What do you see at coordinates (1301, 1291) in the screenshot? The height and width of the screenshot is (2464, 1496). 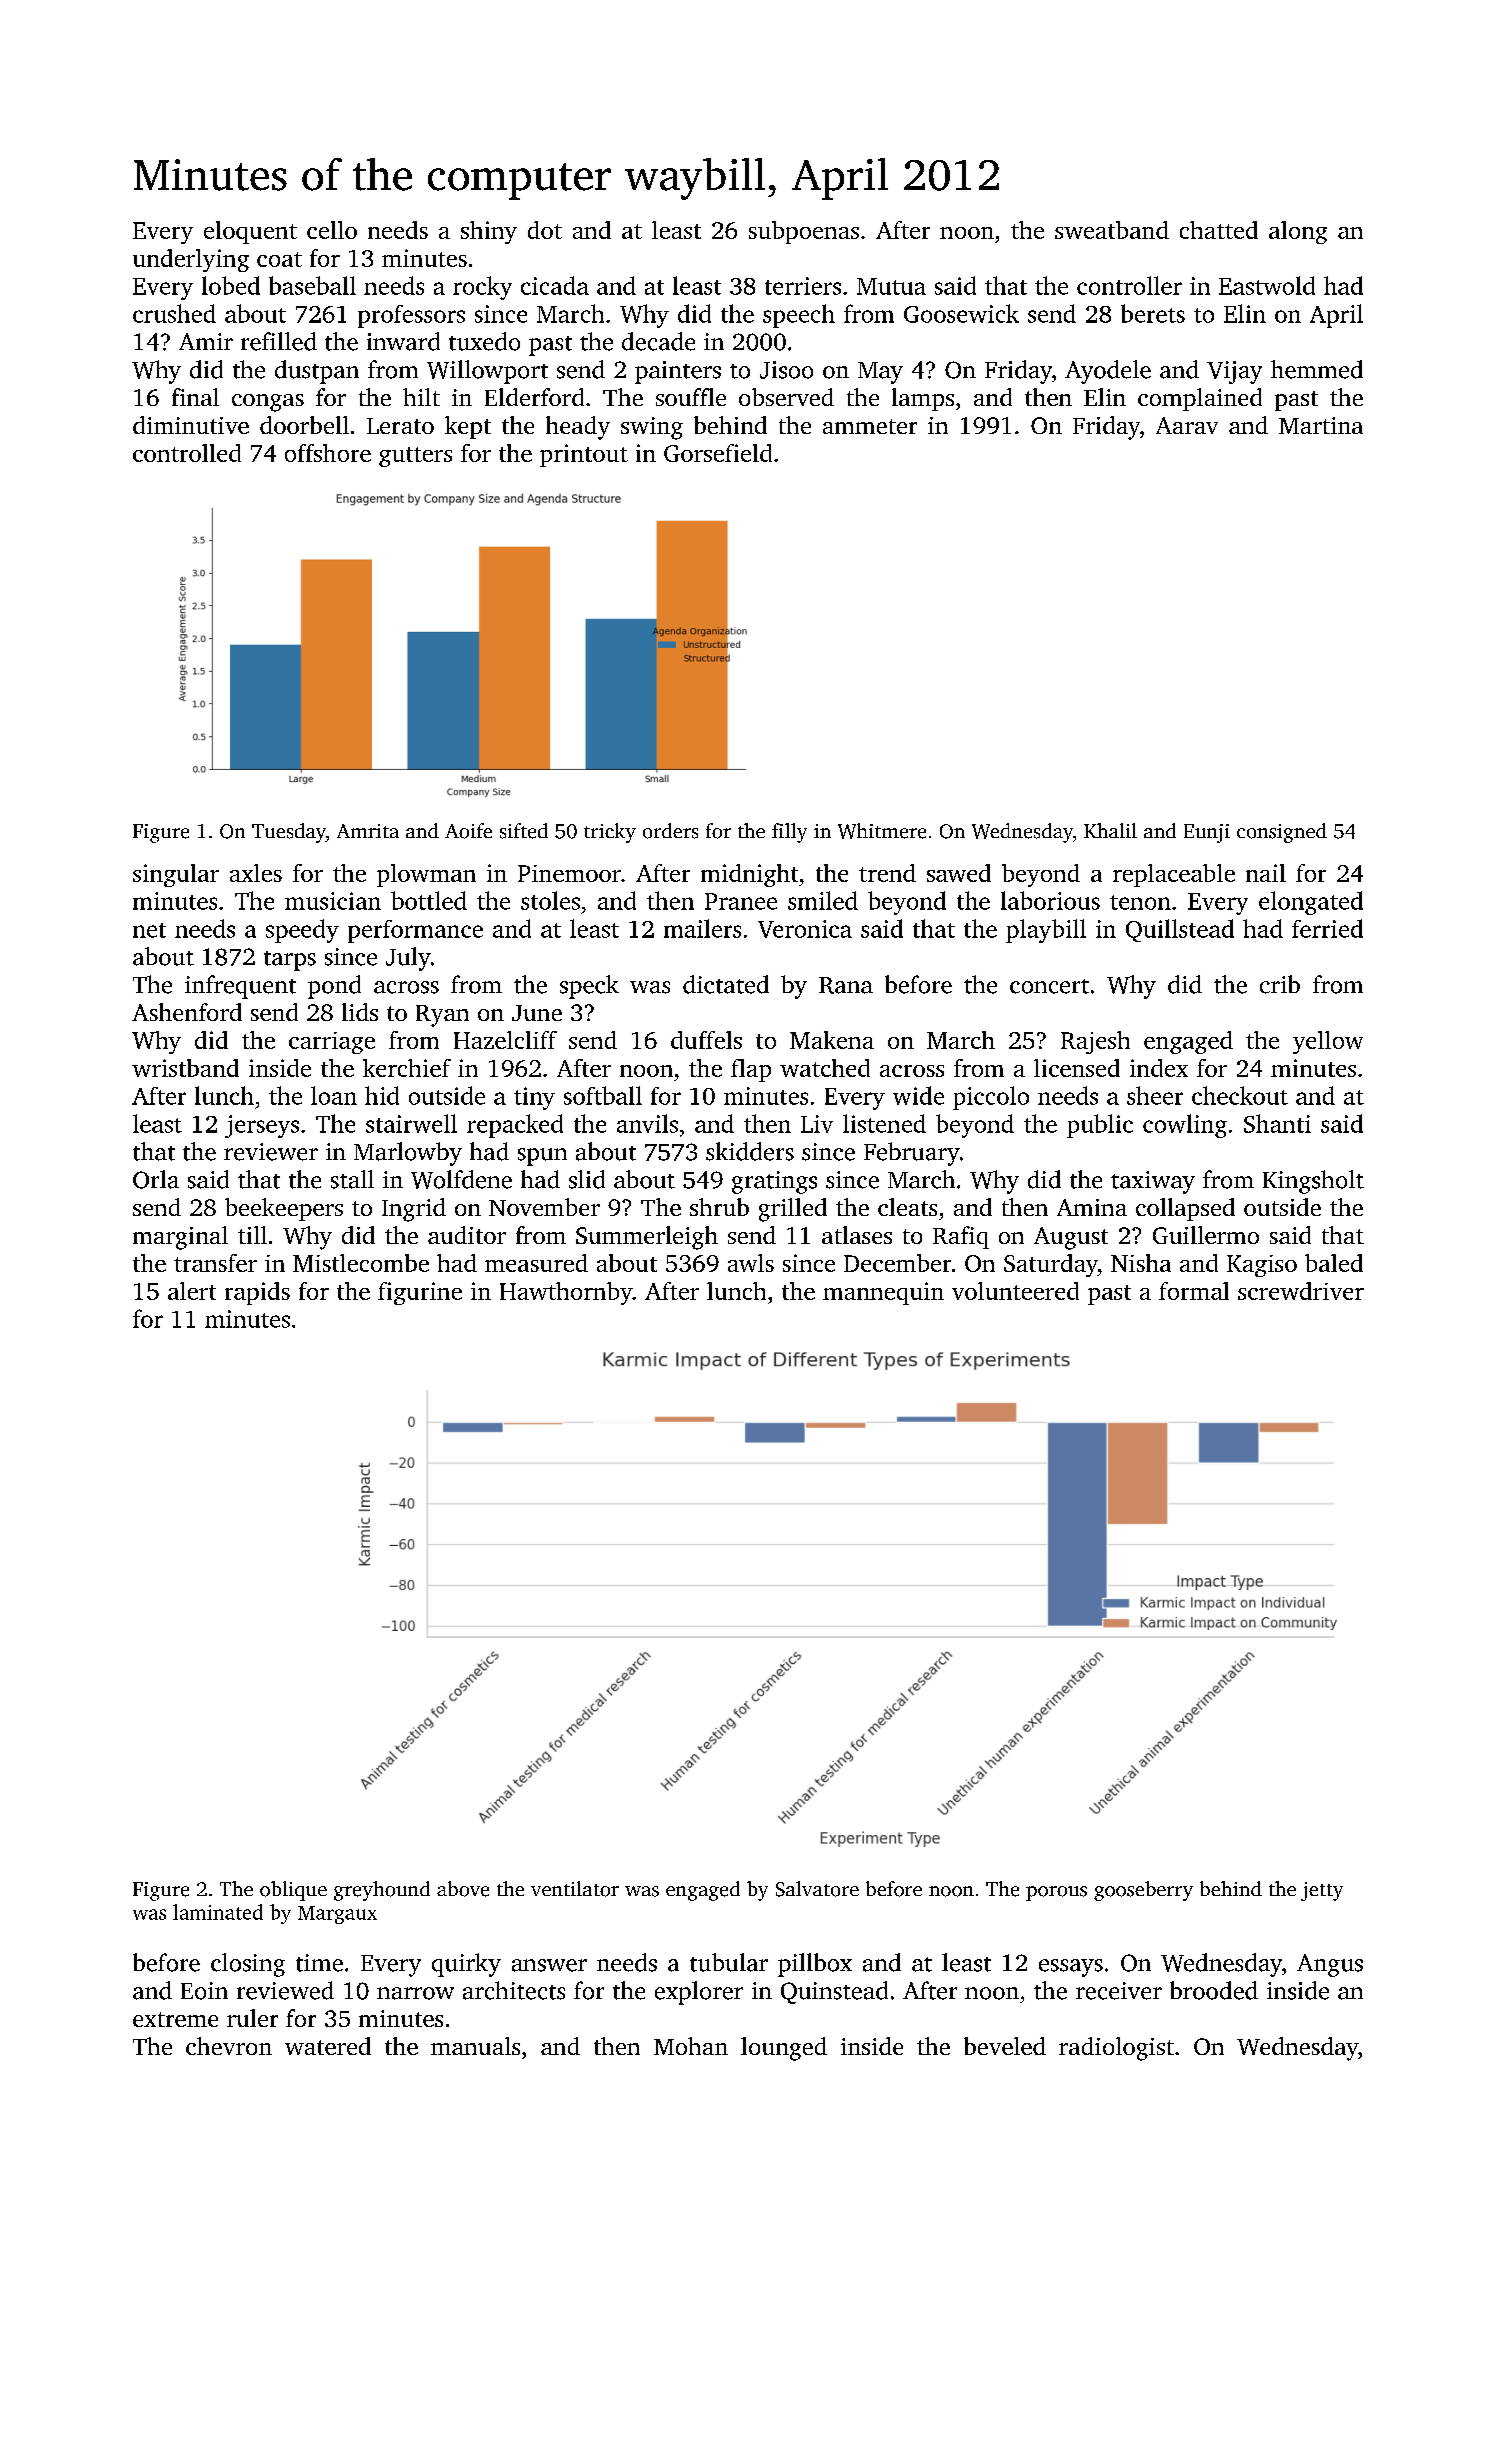 I see `screwdriver` at bounding box center [1301, 1291].
